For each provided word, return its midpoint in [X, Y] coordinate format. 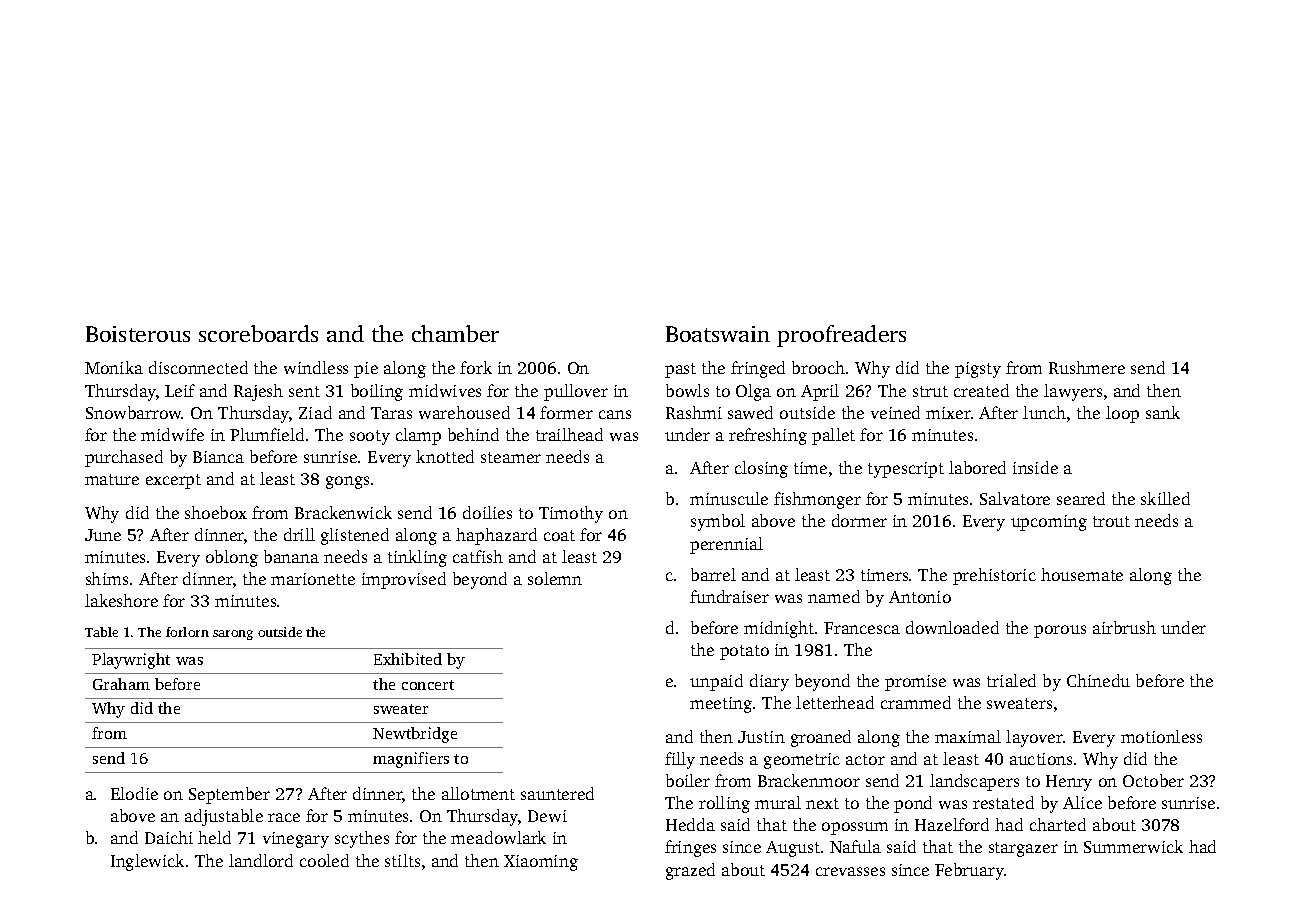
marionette [313, 579]
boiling [377, 392]
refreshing [768, 436]
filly [680, 760]
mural [778, 802]
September [229, 795]
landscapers [974, 782]
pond [913, 804]
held [214, 837]
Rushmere [1087, 367]
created [981, 390]
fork [476, 367]
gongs [347, 482]
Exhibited [408, 659]
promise [915, 683]
